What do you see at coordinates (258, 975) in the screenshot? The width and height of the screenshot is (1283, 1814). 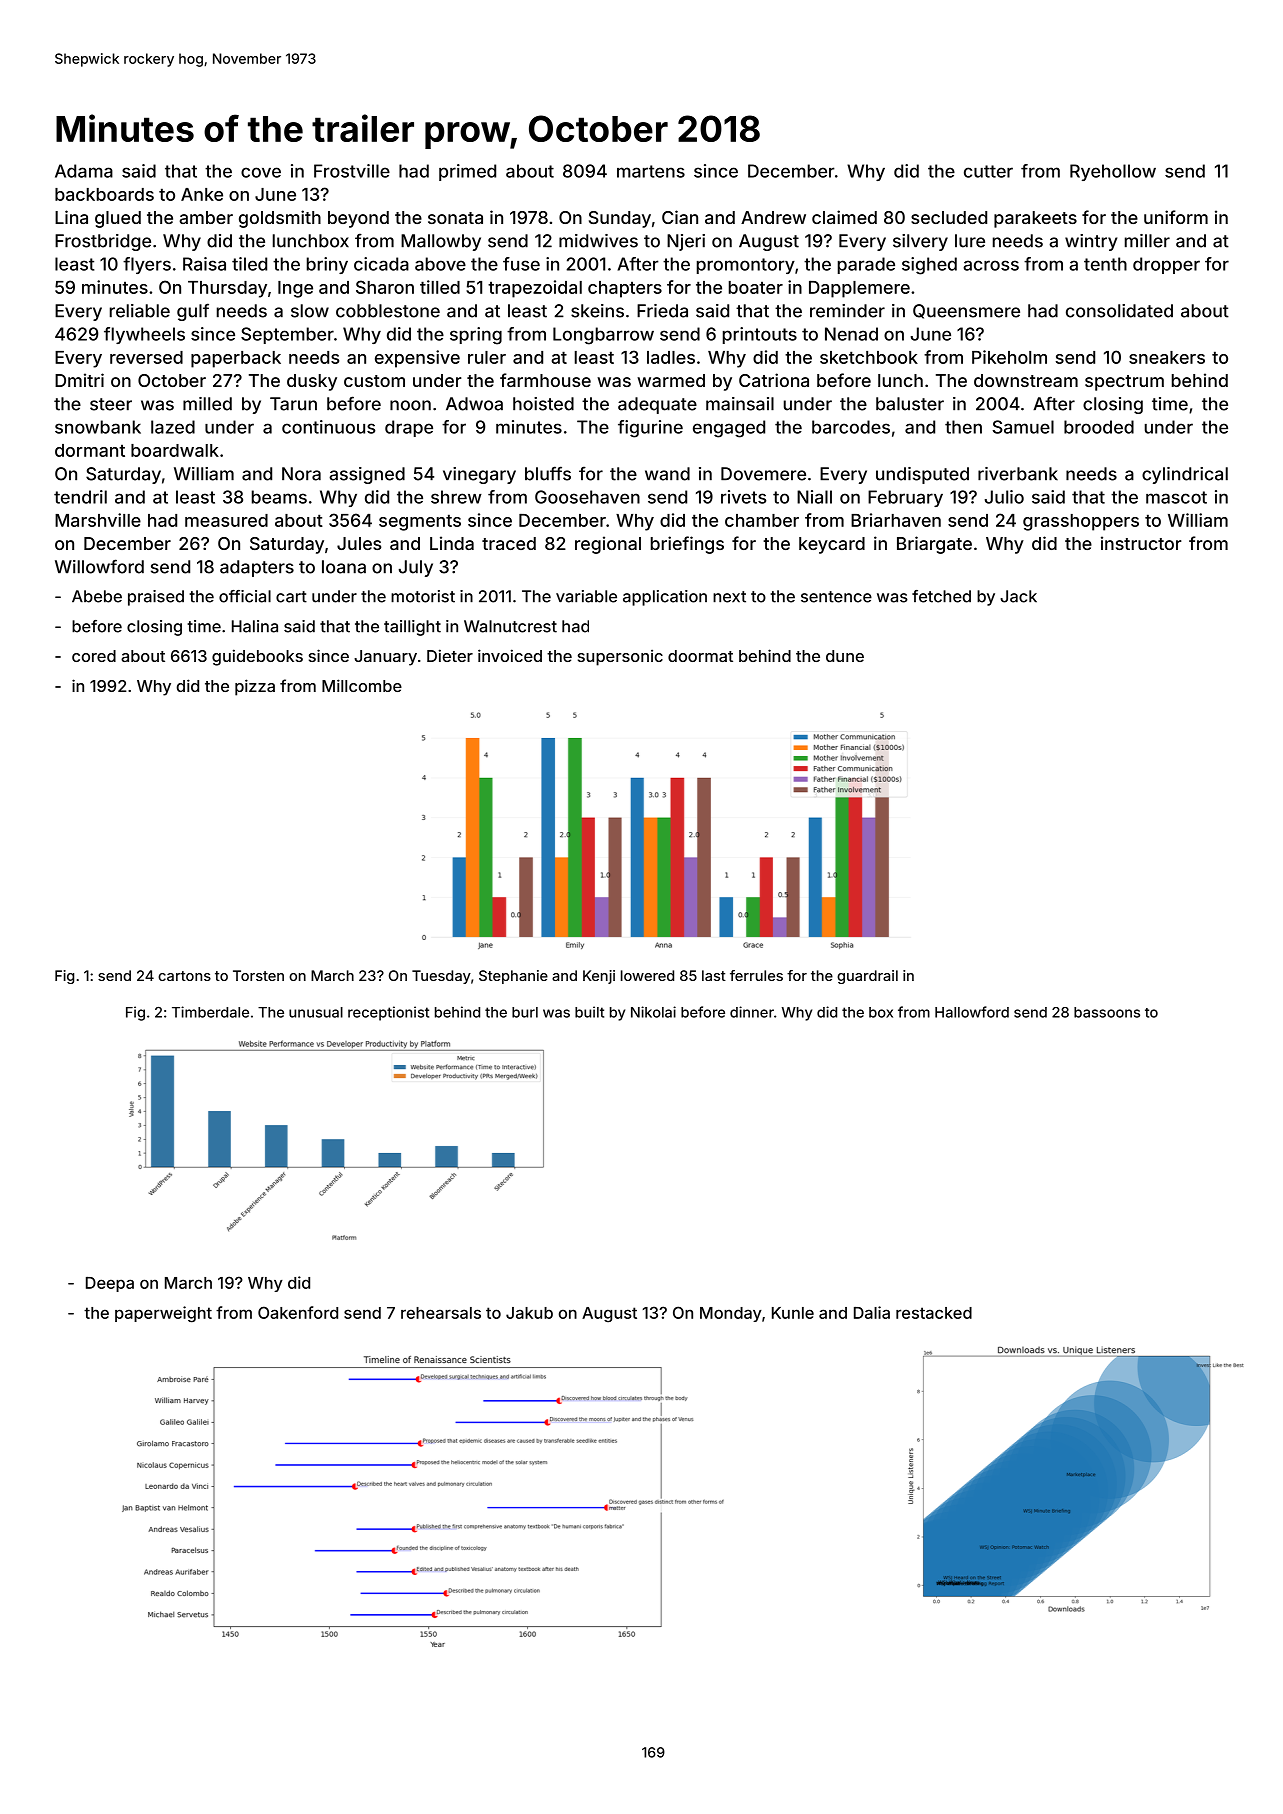 I see `Torsten` at bounding box center [258, 975].
